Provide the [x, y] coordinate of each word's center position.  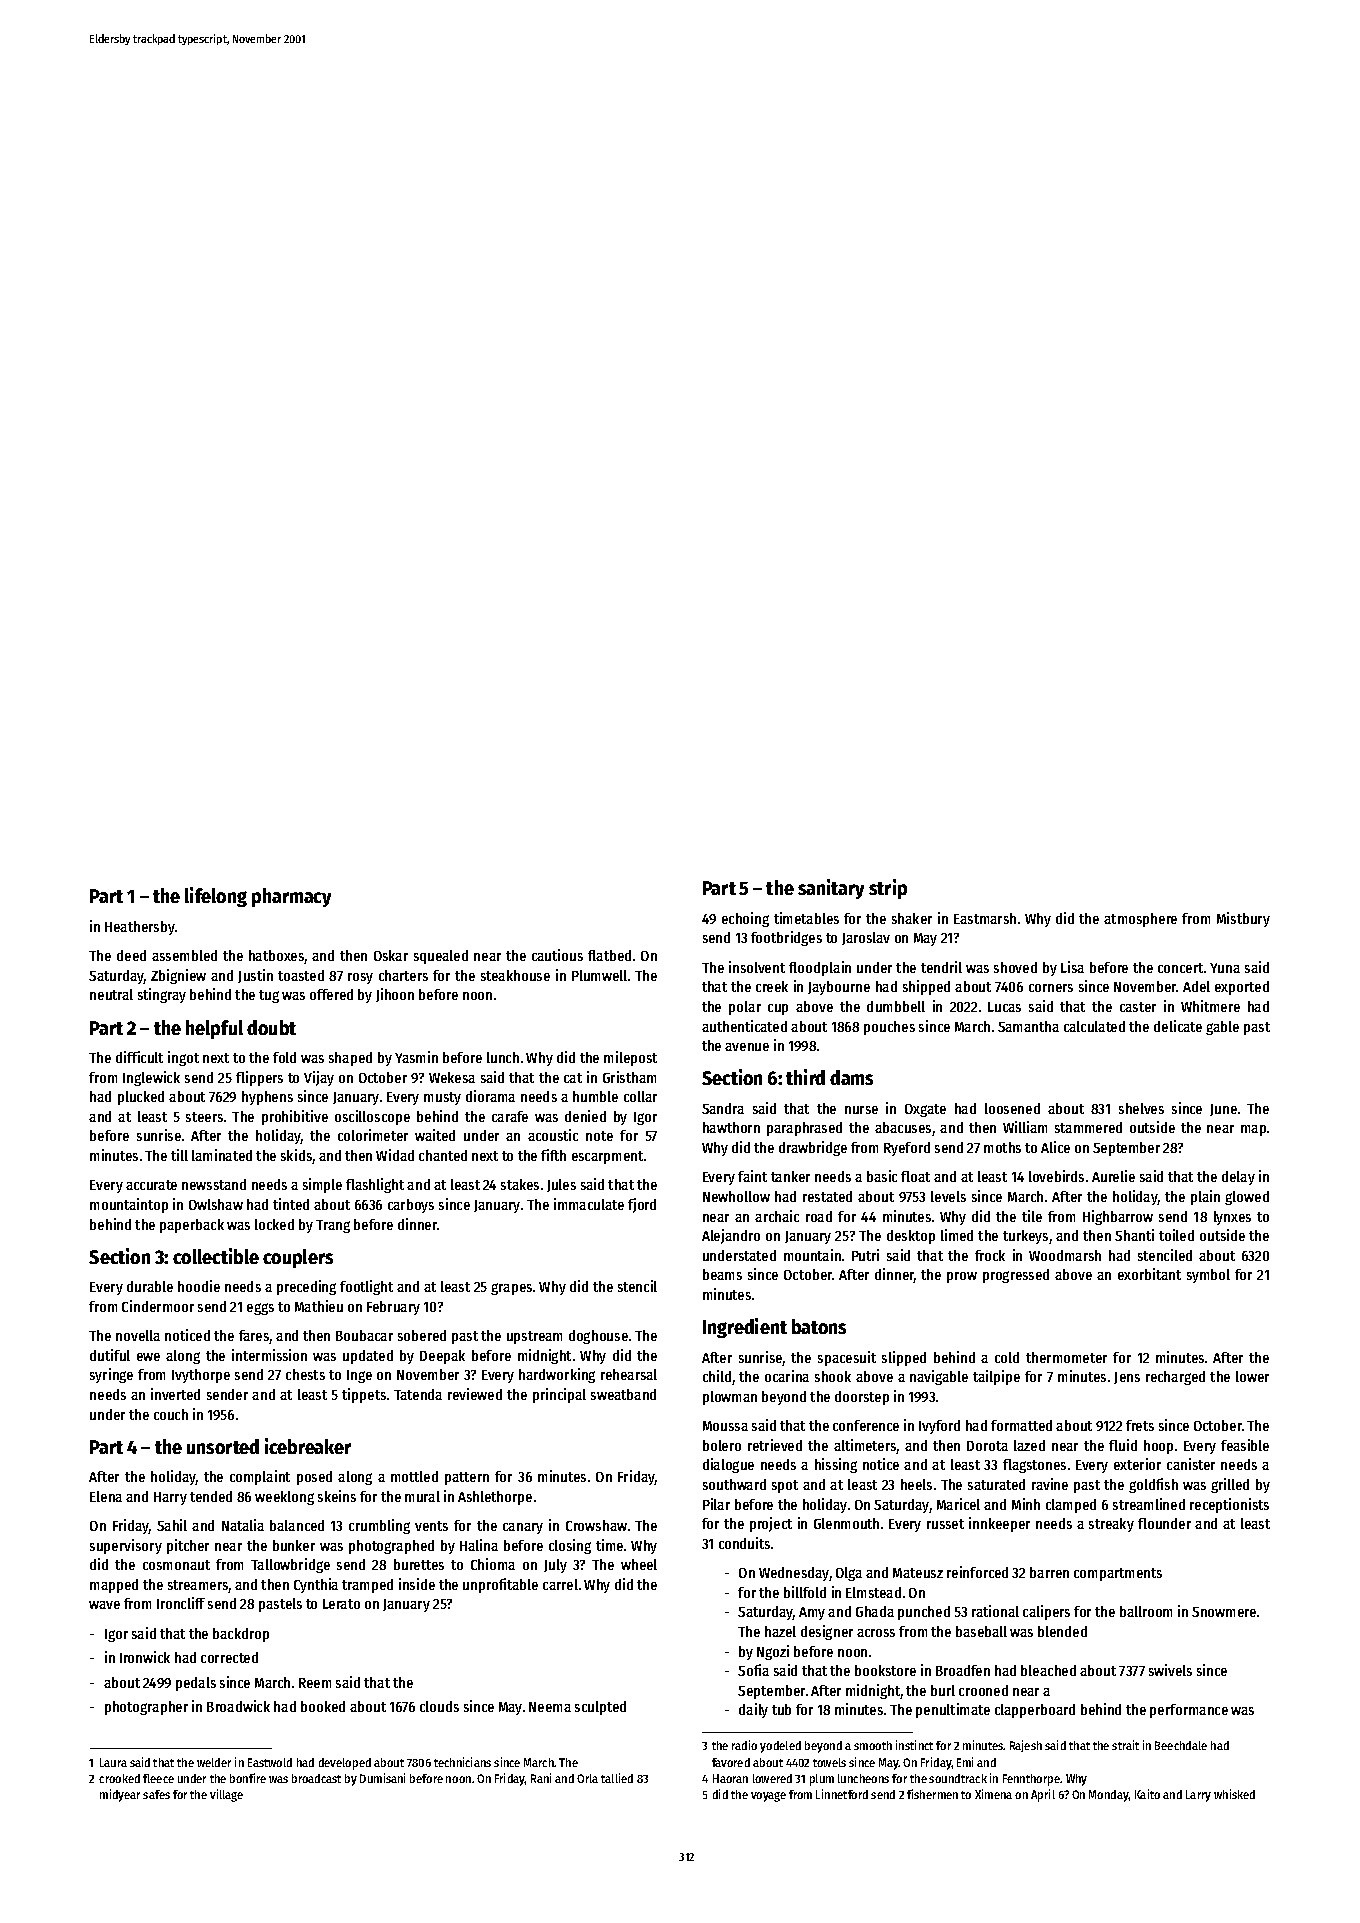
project [771, 1524]
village [226, 1795]
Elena [106, 1496]
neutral [111, 994]
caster [1138, 1007]
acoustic [553, 1135]
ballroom [1146, 1611]
